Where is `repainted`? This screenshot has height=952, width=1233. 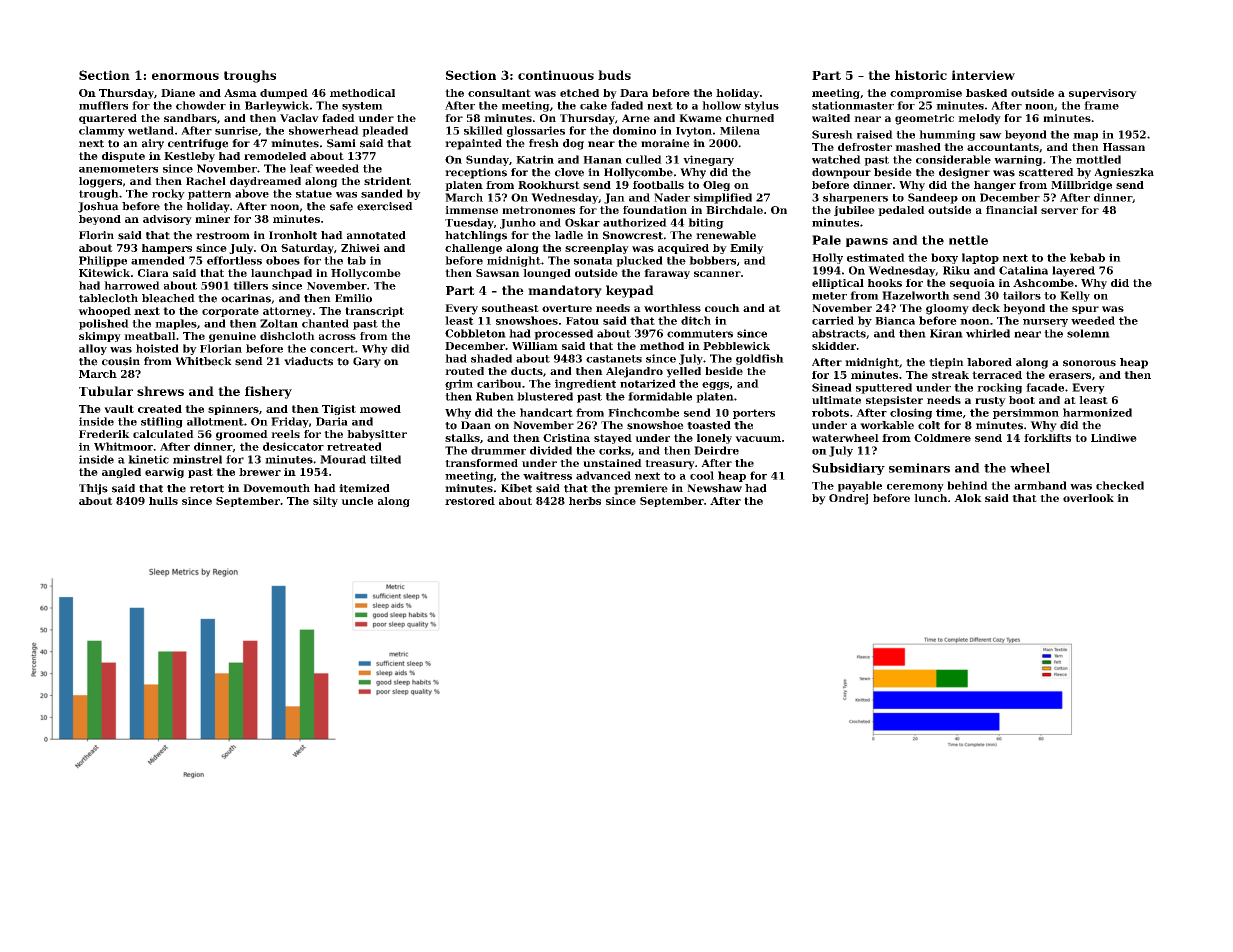 repainted is located at coordinates (473, 144).
